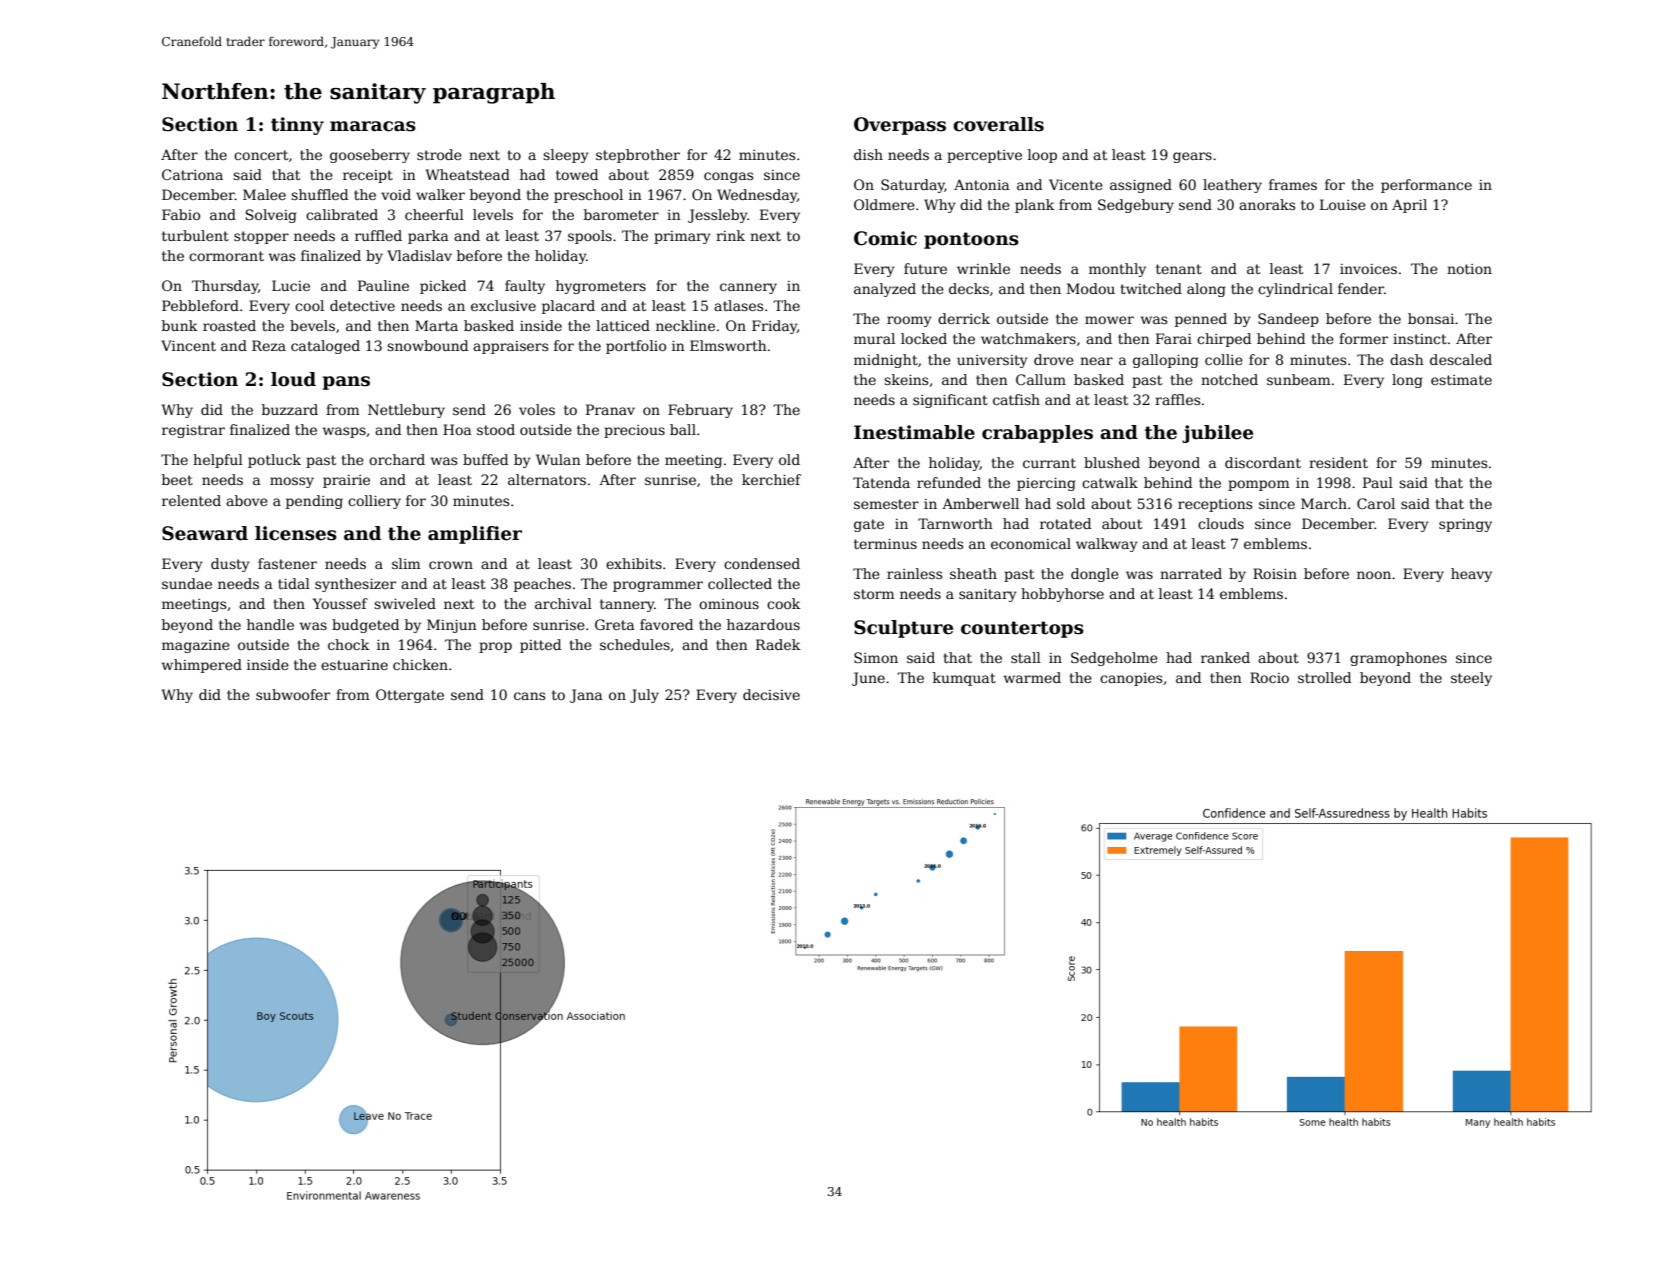 This screenshot has width=1654, height=1278. I want to click on turbulent, so click(195, 235).
